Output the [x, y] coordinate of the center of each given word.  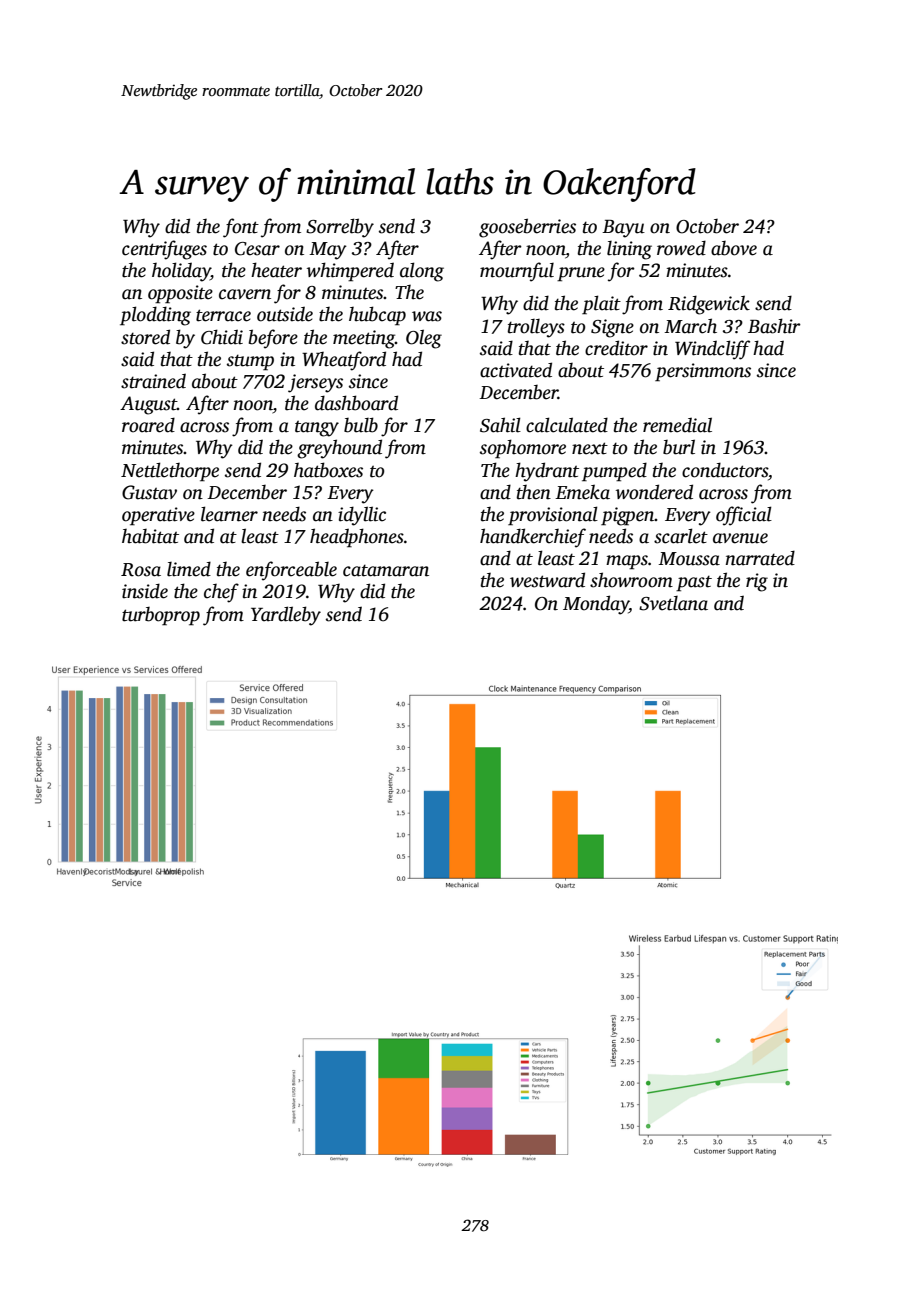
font [241, 228]
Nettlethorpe [170, 472]
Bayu [623, 229]
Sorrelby [340, 228]
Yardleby [286, 616]
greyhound [339, 449]
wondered [654, 492]
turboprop [161, 616]
